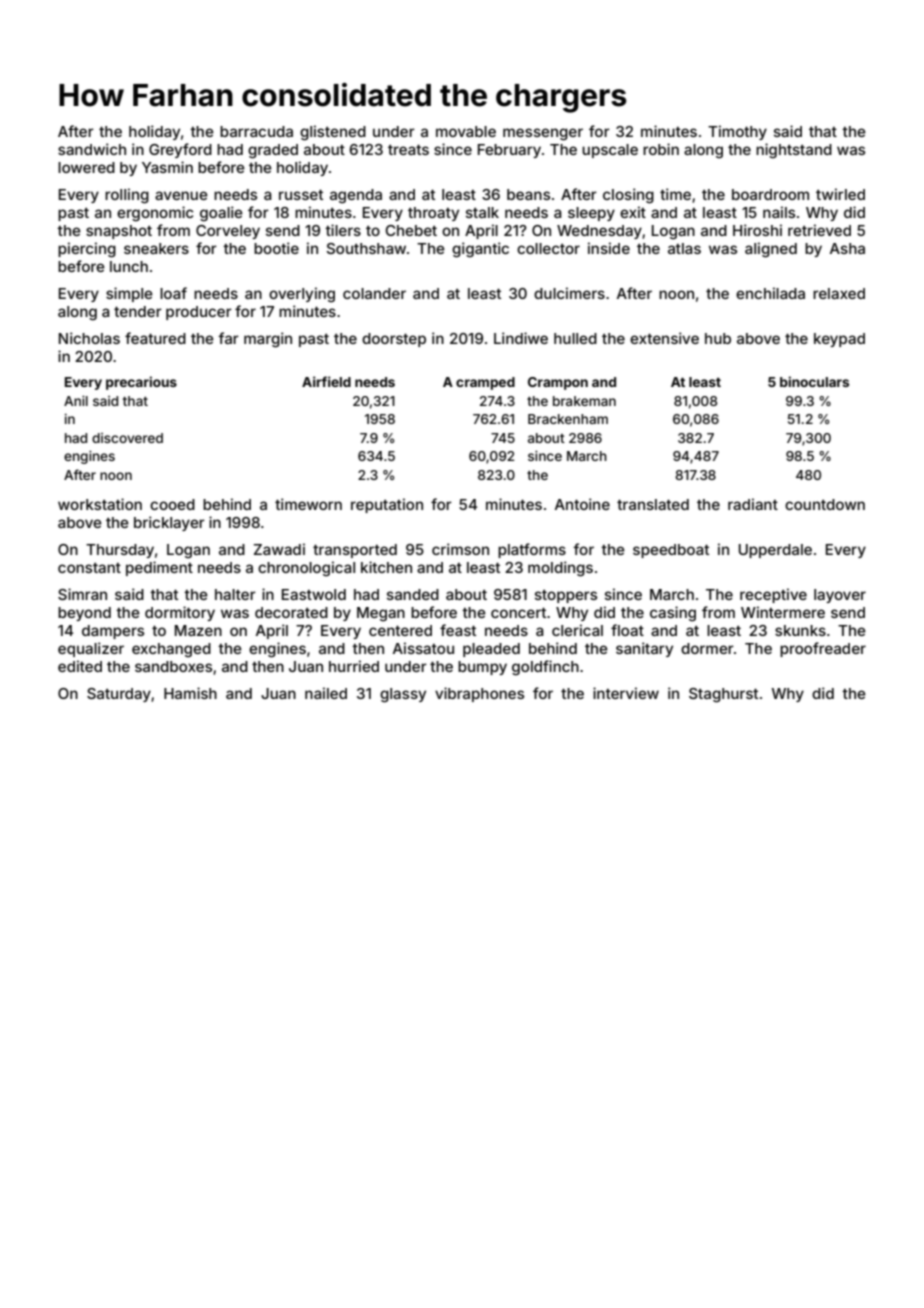  What do you see at coordinates (545, 668) in the document?
I see `goldfinch` at bounding box center [545, 668].
